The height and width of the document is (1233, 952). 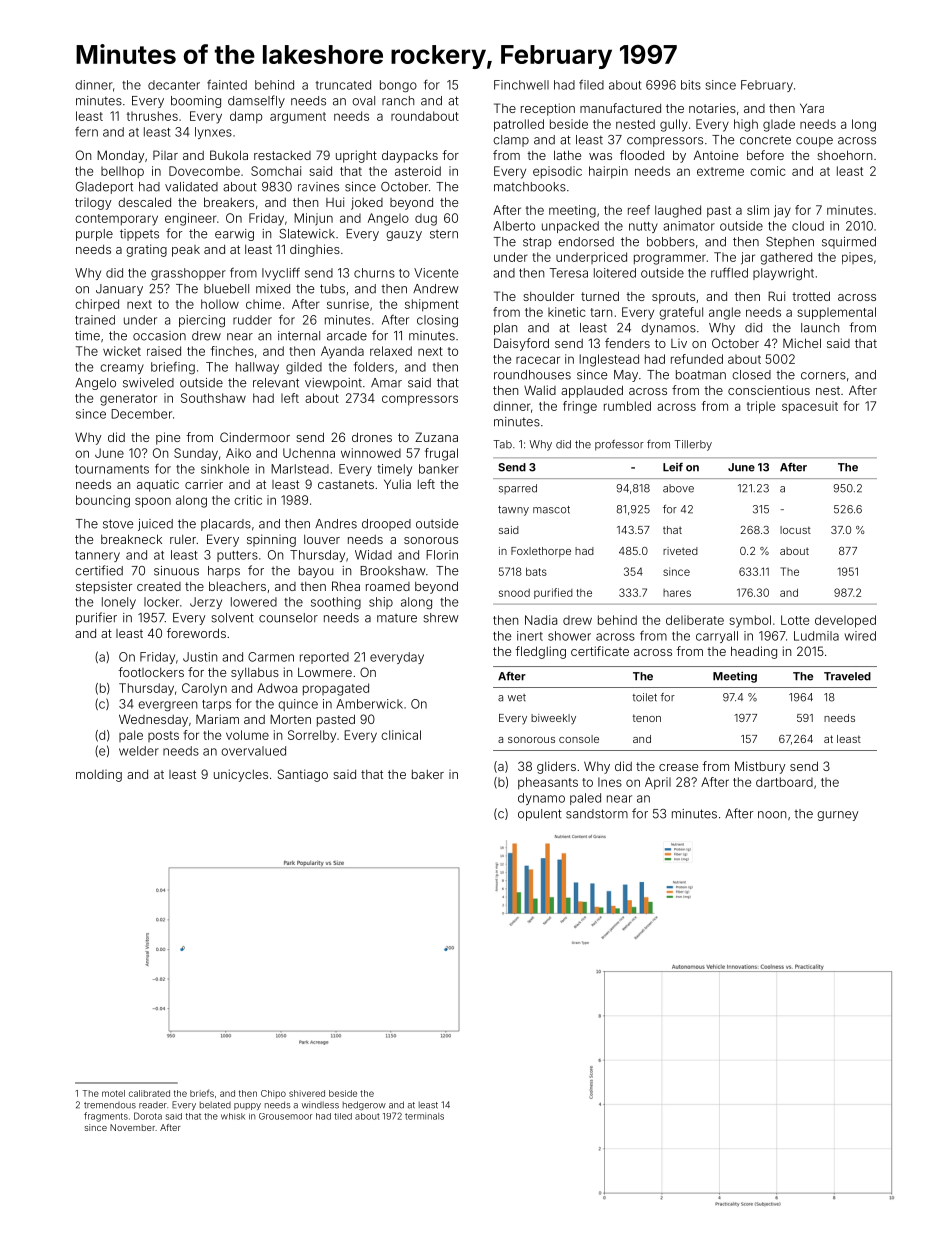 I want to click on decanter, so click(x=174, y=85).
